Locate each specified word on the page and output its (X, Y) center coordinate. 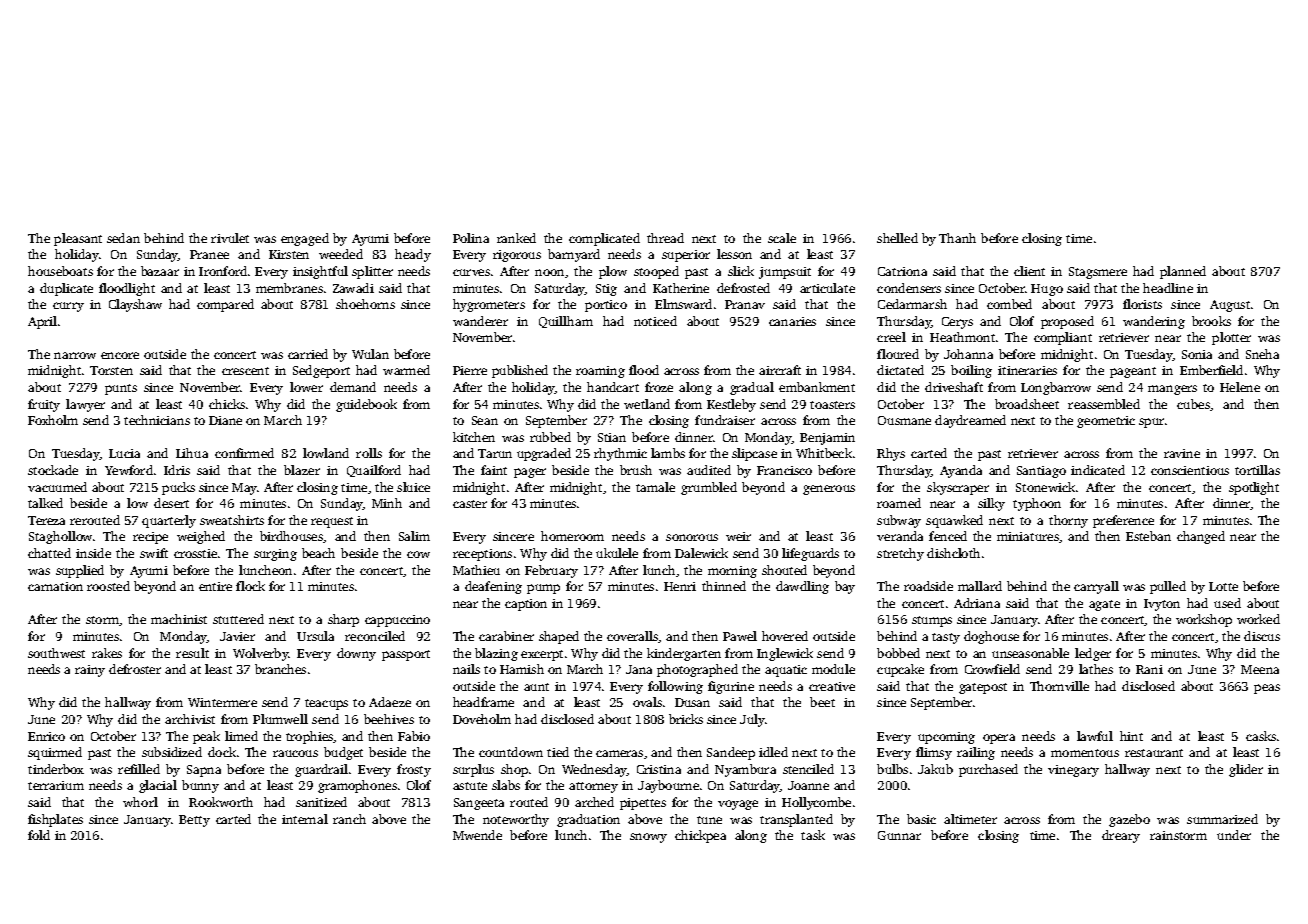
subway (899, 521)
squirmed (55, 753)
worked (1258, 619)
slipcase (754, 454)
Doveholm (482, 719)
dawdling (802, 587)
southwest (56, 653)
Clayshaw (135, 305)
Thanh (957, 238)
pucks (178, 488)
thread (665, 238)
